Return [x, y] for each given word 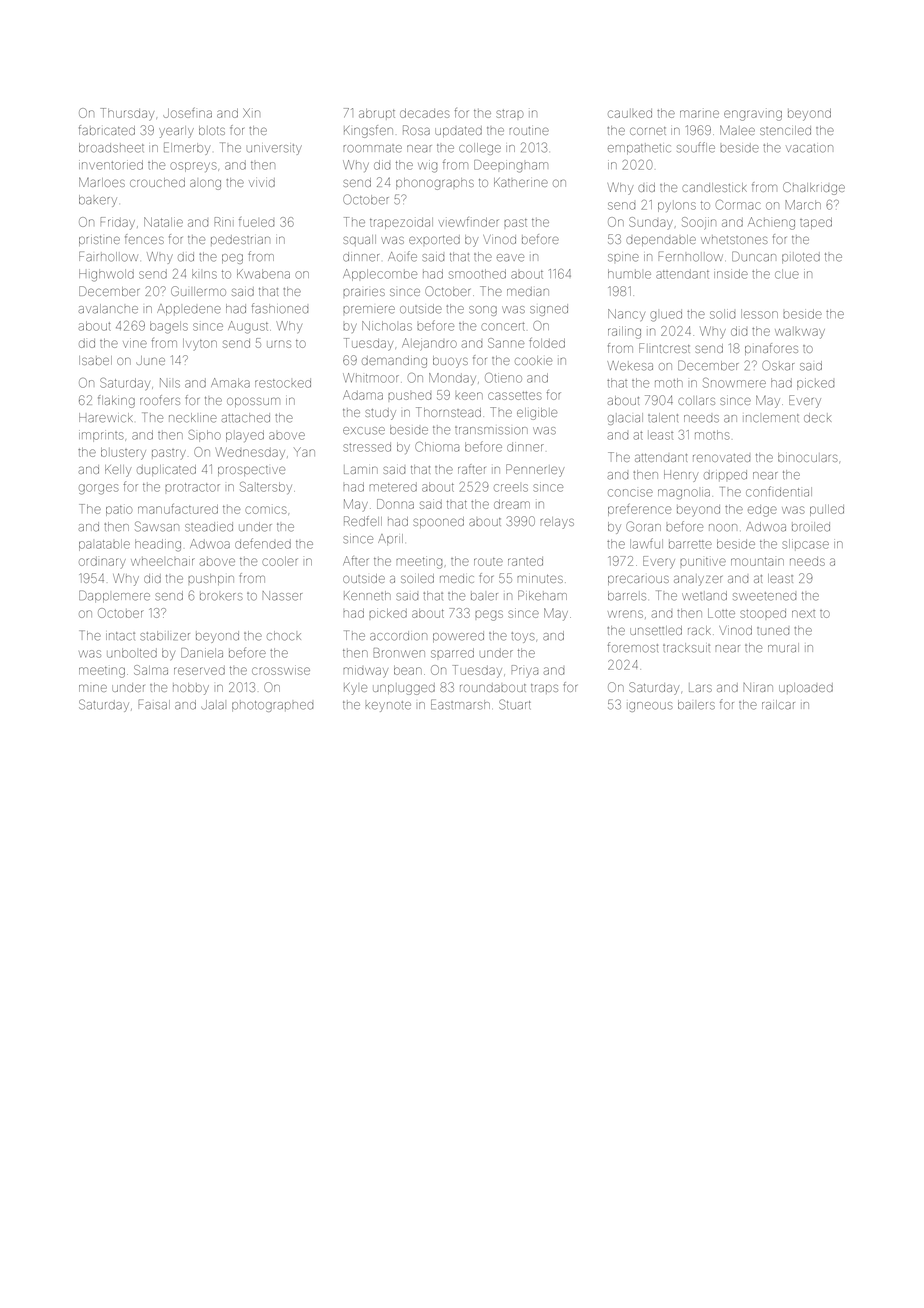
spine [623, 258]
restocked [283, 383]
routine [529, 131]
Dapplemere [114, 596]
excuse [364, 431]
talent [663, 418]
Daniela [202, 653]
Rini [224, 221]
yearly [176, 132]
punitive [703, 562]
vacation [809, 148]
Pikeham [542, 595]
